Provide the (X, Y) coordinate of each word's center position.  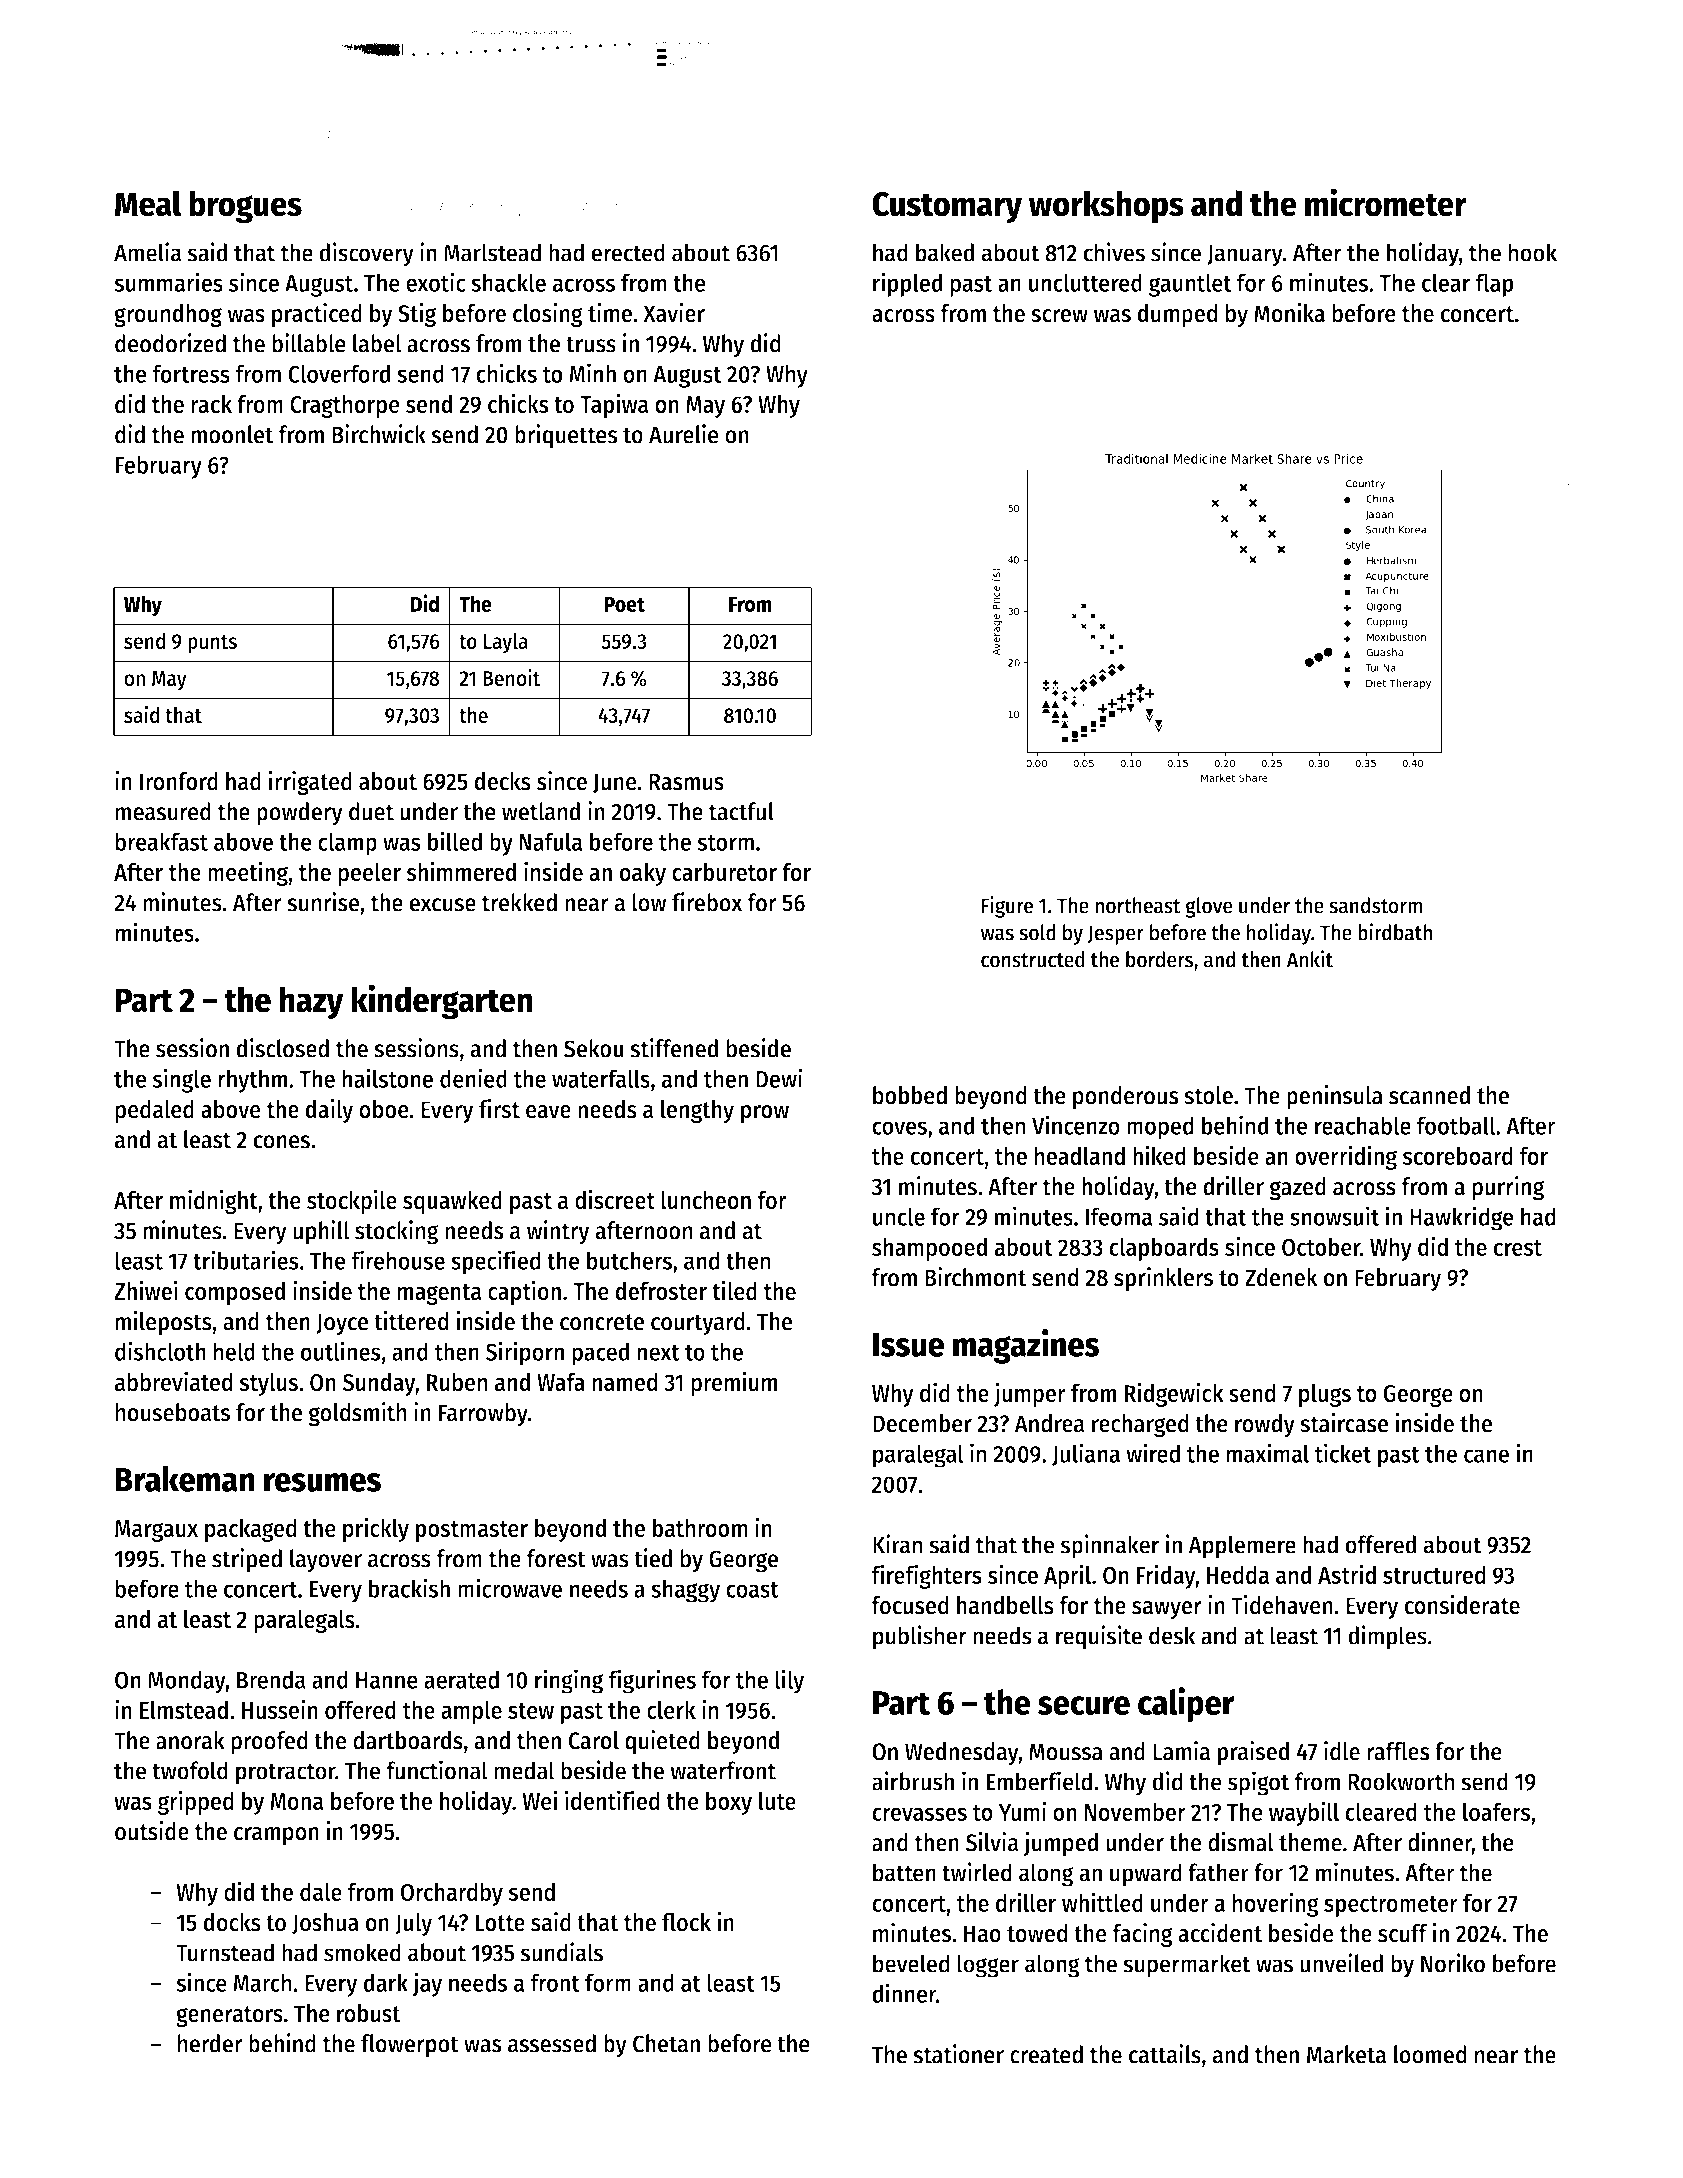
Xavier (674, 313)
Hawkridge (1462, 1218)
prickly (376, 1529)
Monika (1289, 313)
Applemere (1242, 1547)
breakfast (161, 841)
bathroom (700, 1527)
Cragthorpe (345, 406)
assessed (552, 2043)
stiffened (674, 1048)
